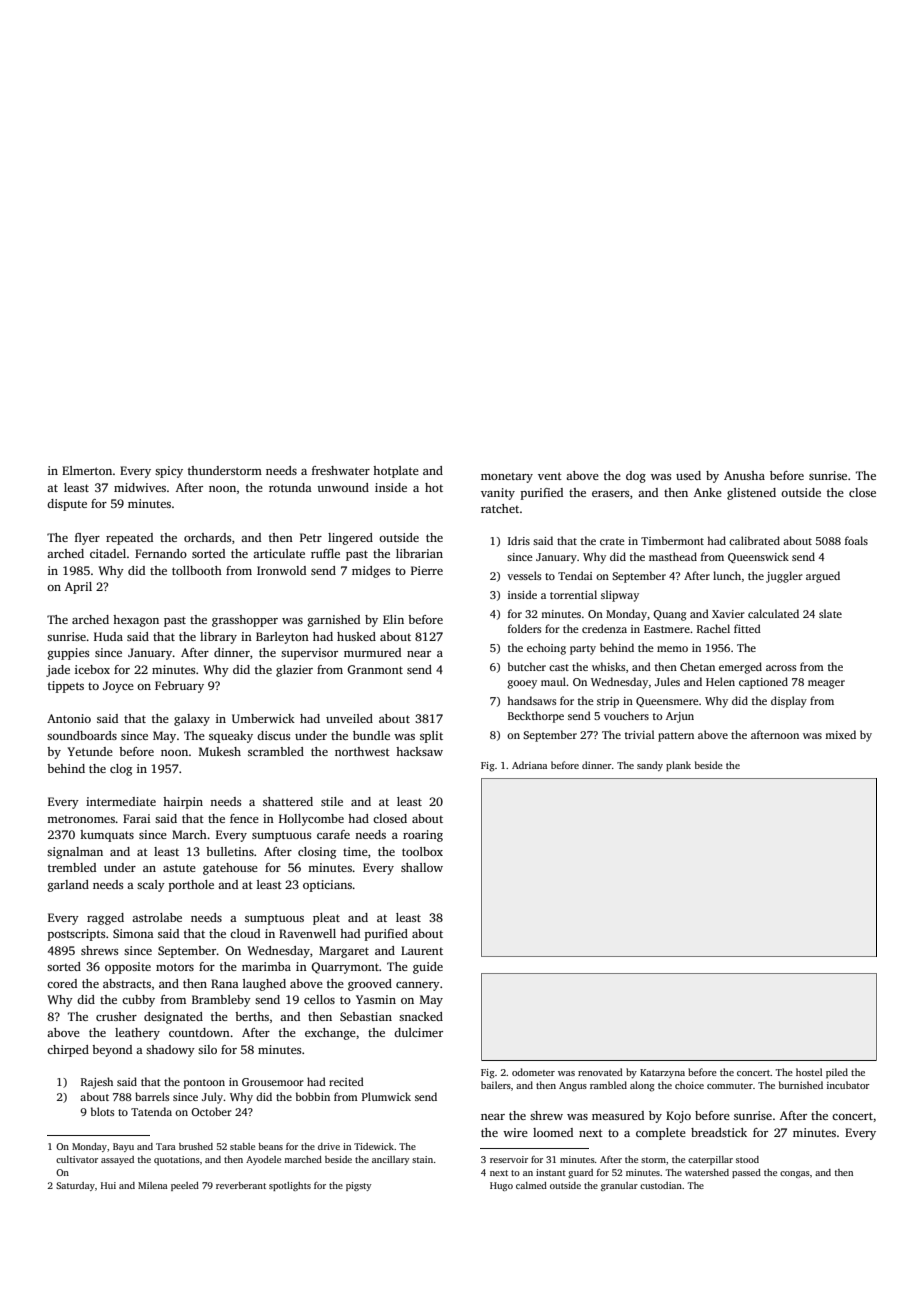  Describe the element at coordinates (179, 687) in the page. I see `February` at that location.
